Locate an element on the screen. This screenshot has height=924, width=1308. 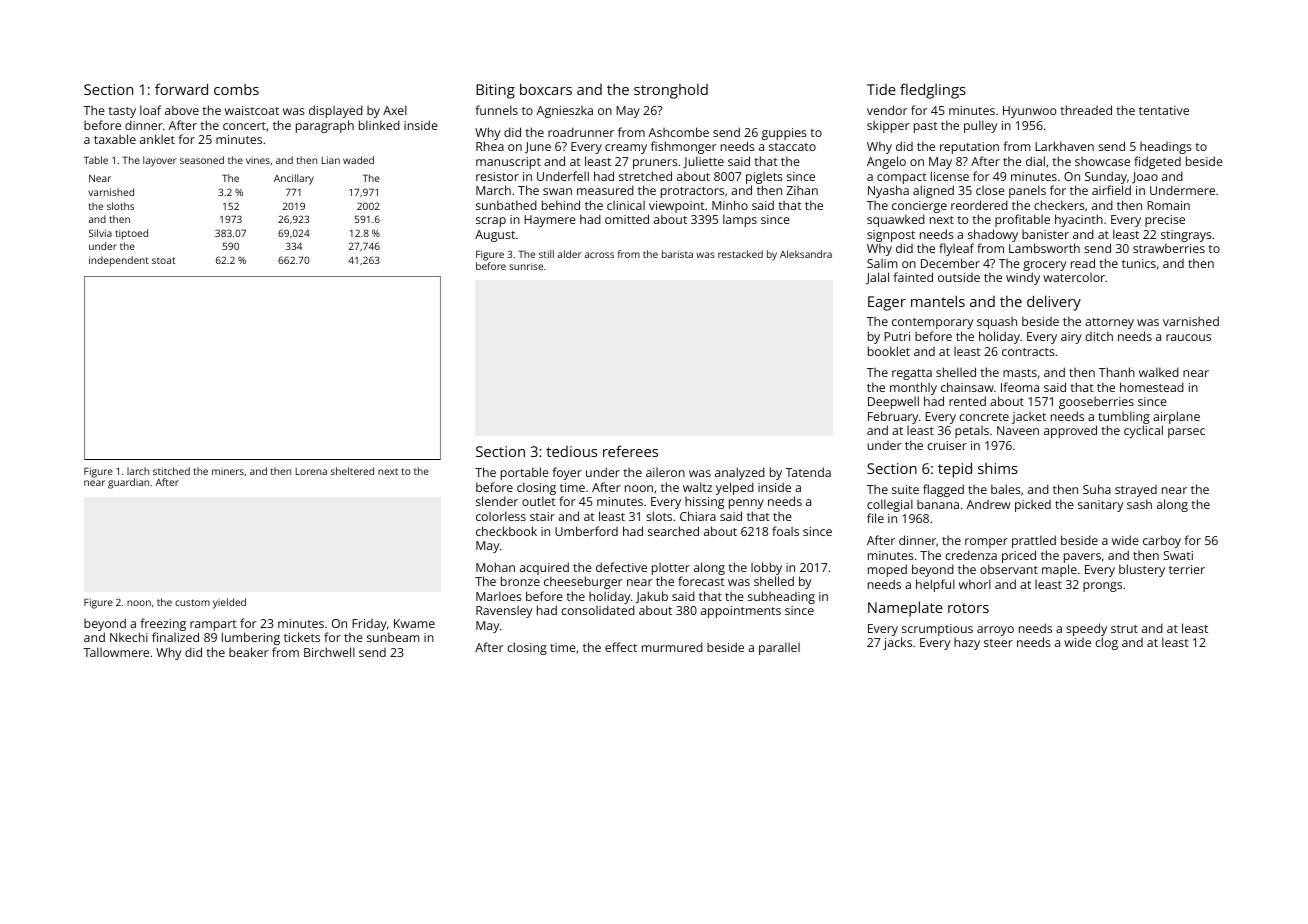
precise is located at coordinates (1165, 221).
